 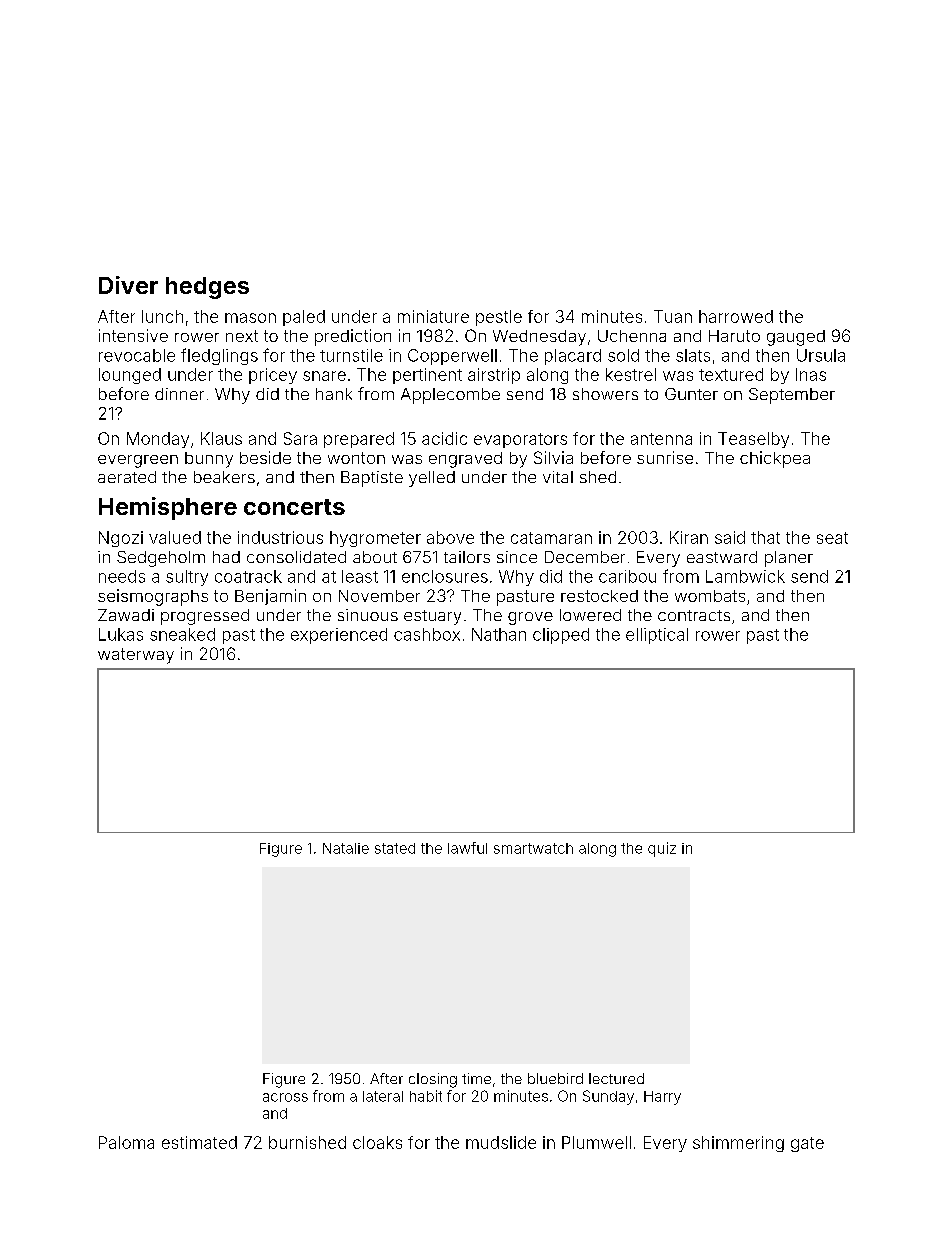 What do you see at coordinates (736, 316) in the image?
I see `harrowed` at bounding box center [736, 316].
